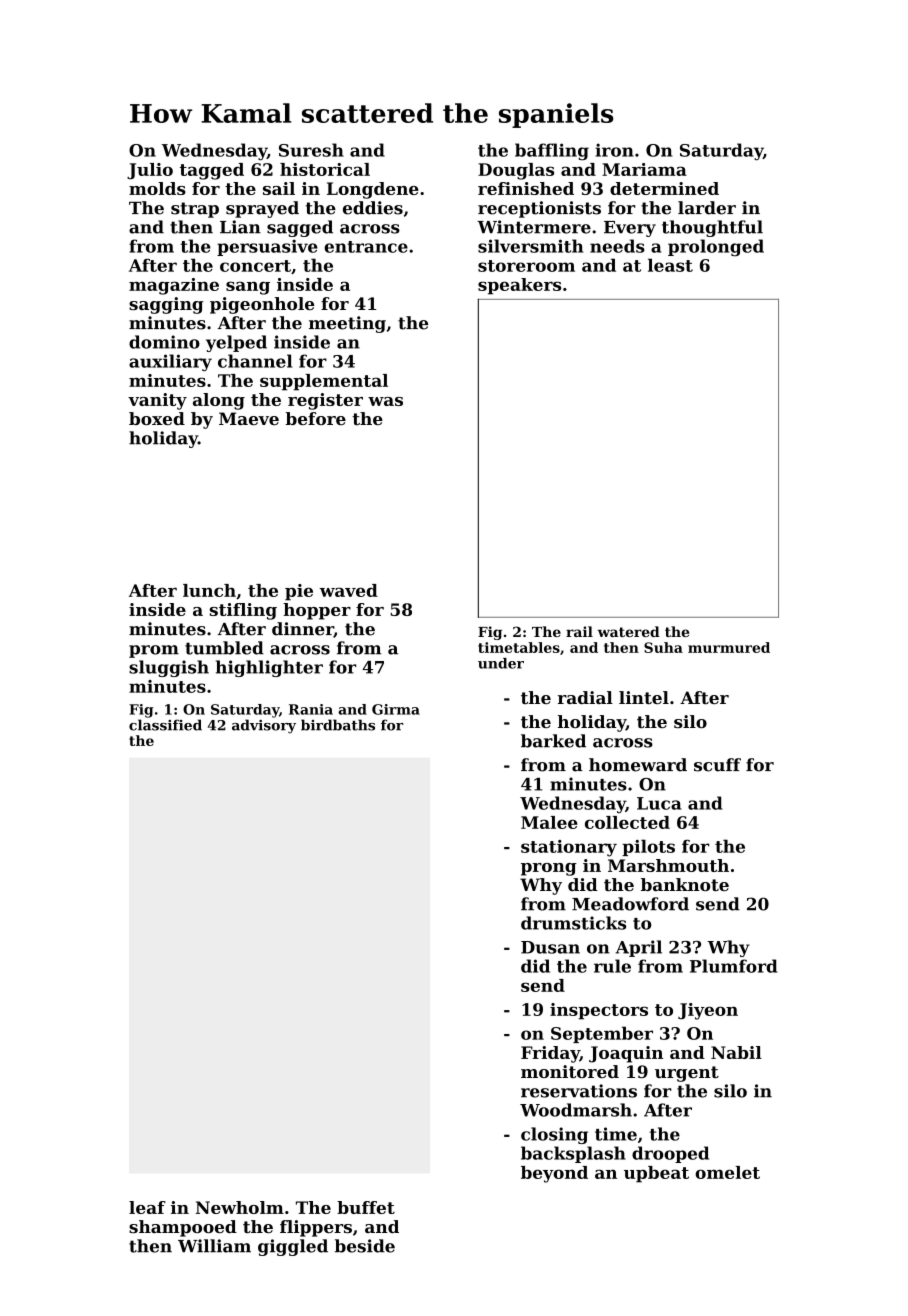  What do you see at coordinates (579, 631) in the image?
I see `rail` at bounding box center [579, 631].
